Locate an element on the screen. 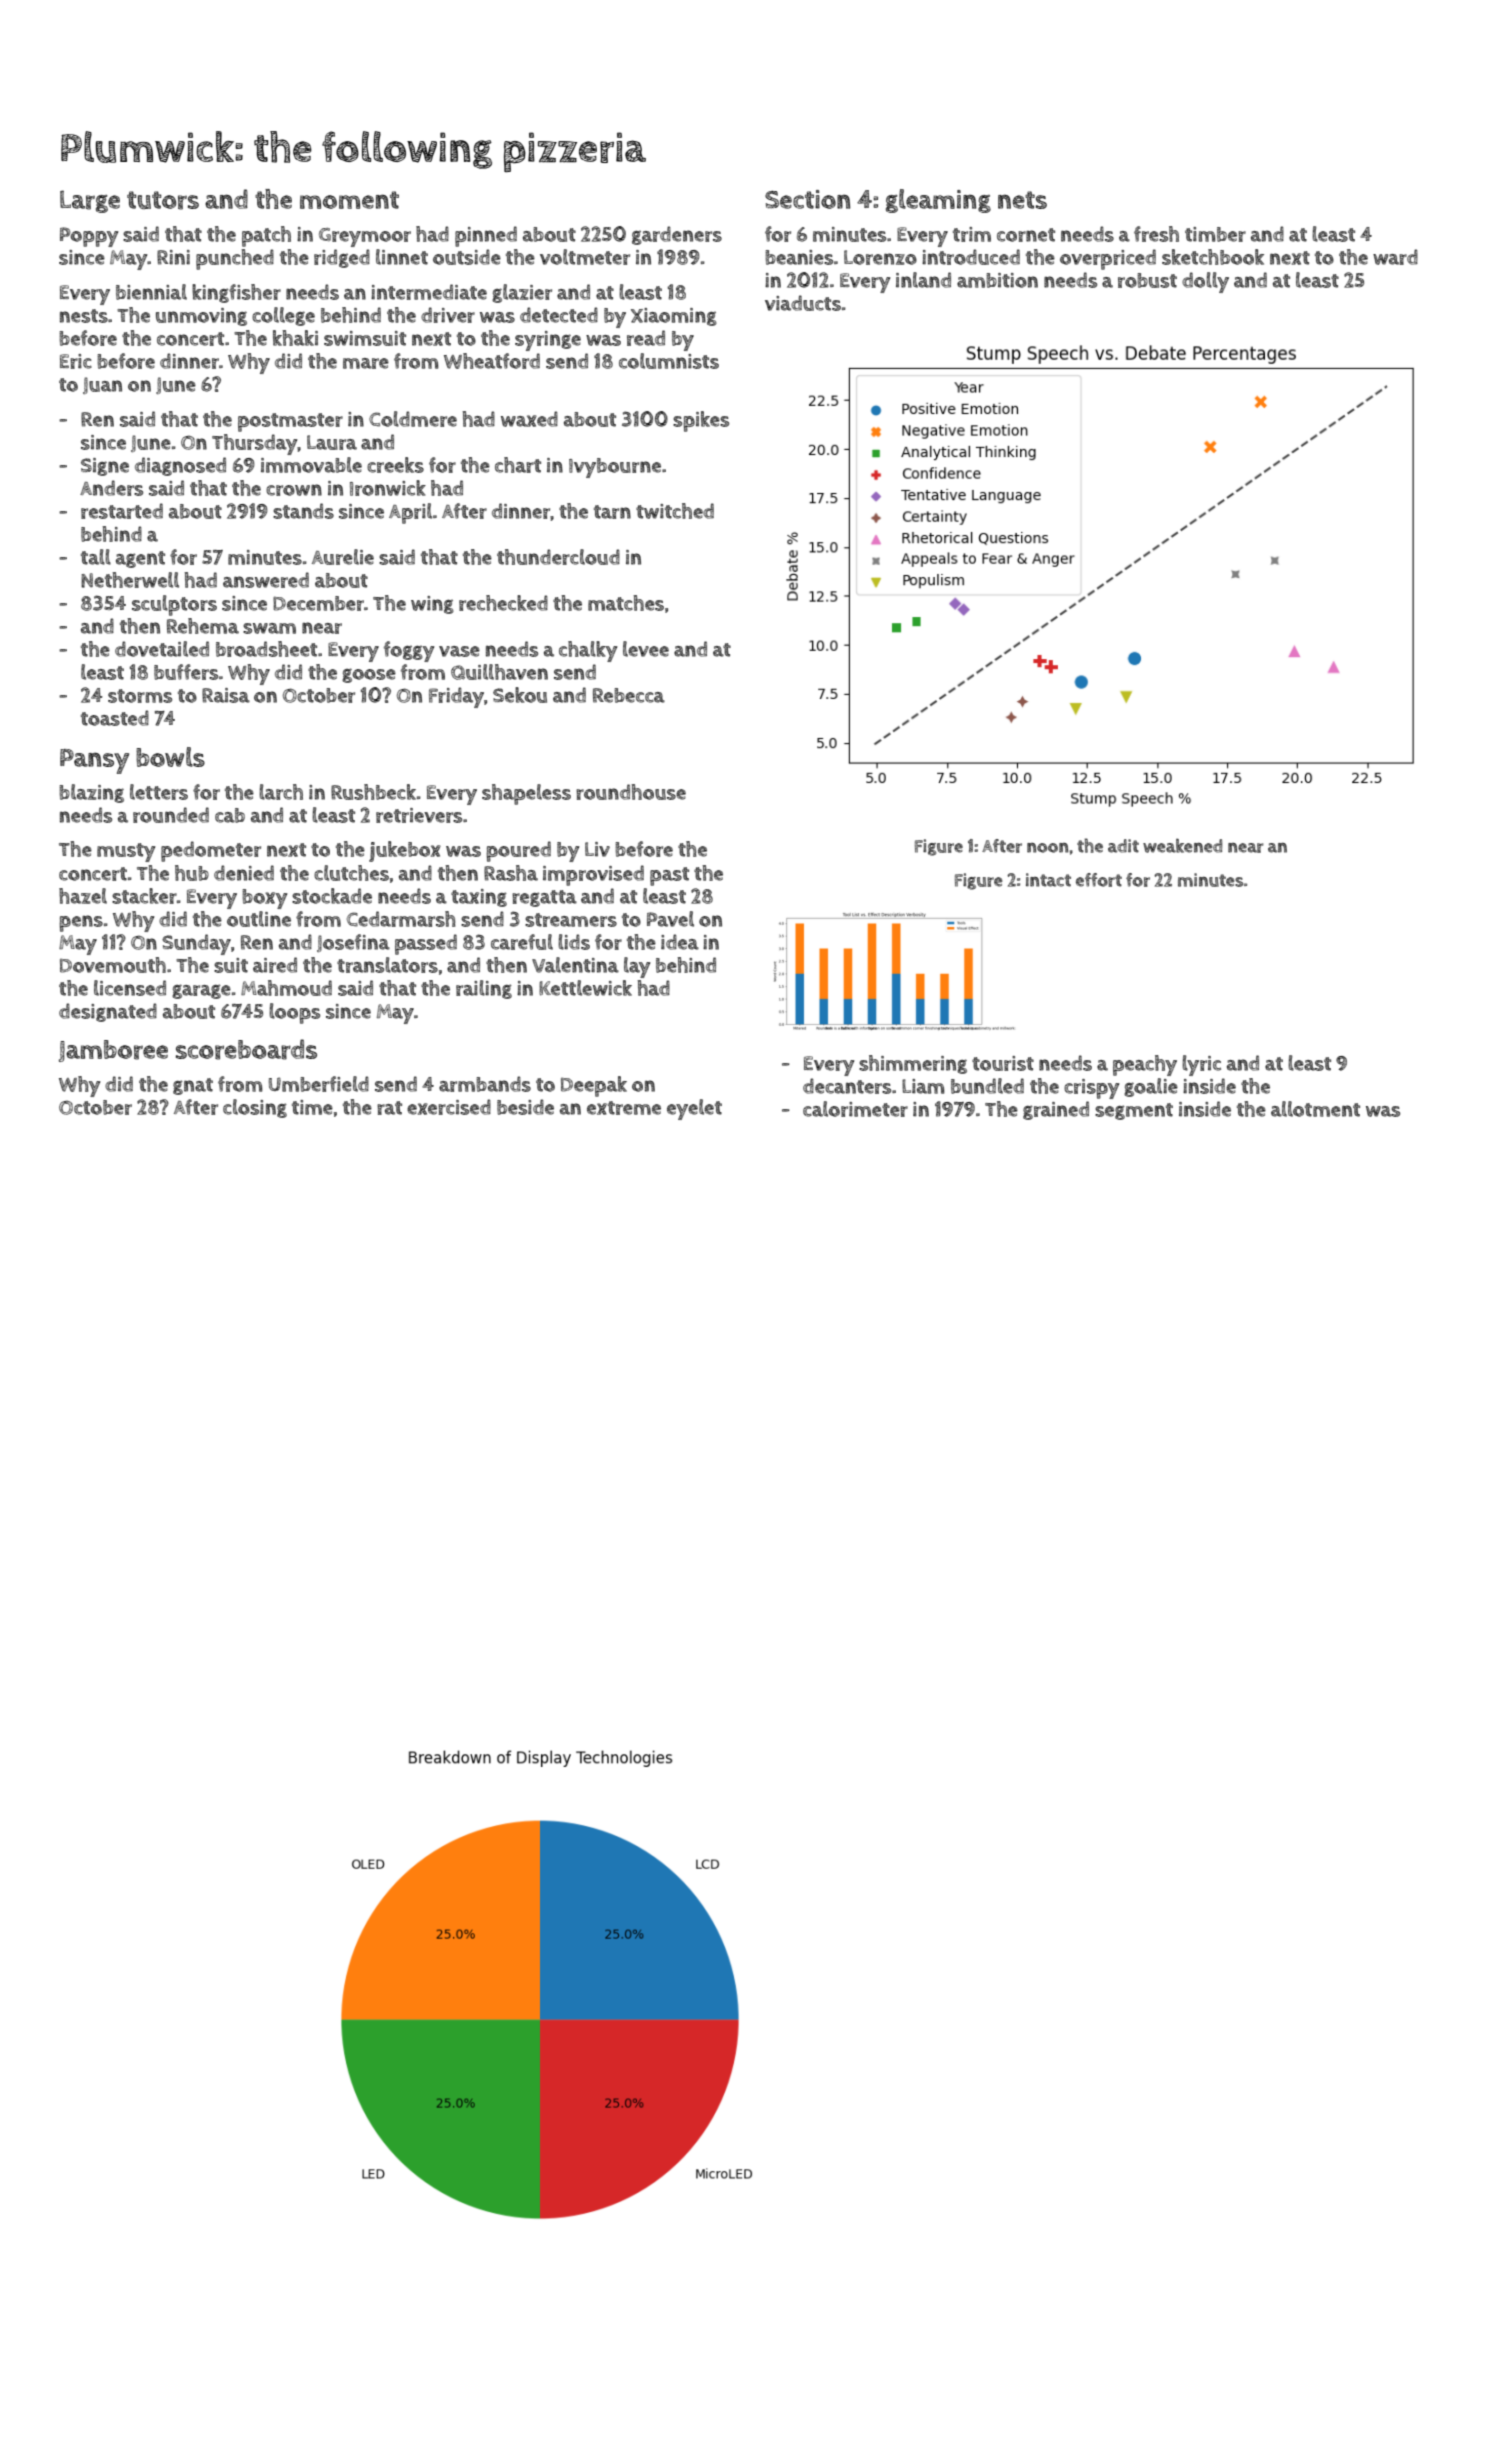  robust is located at coordinates (1147, 280).
